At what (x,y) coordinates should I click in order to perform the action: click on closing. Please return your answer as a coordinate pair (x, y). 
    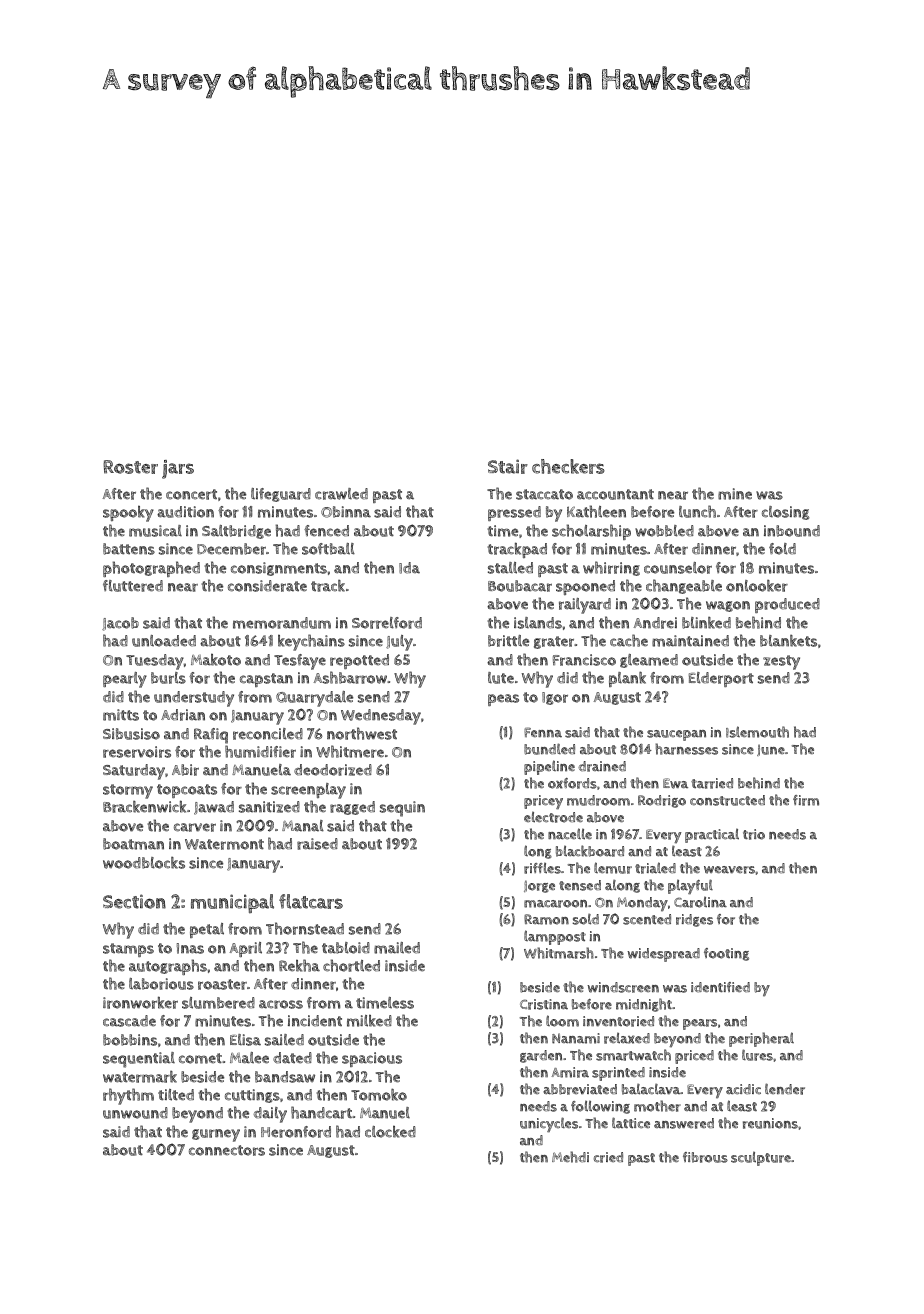
    Looking at the image, I should click on (785, 513).
